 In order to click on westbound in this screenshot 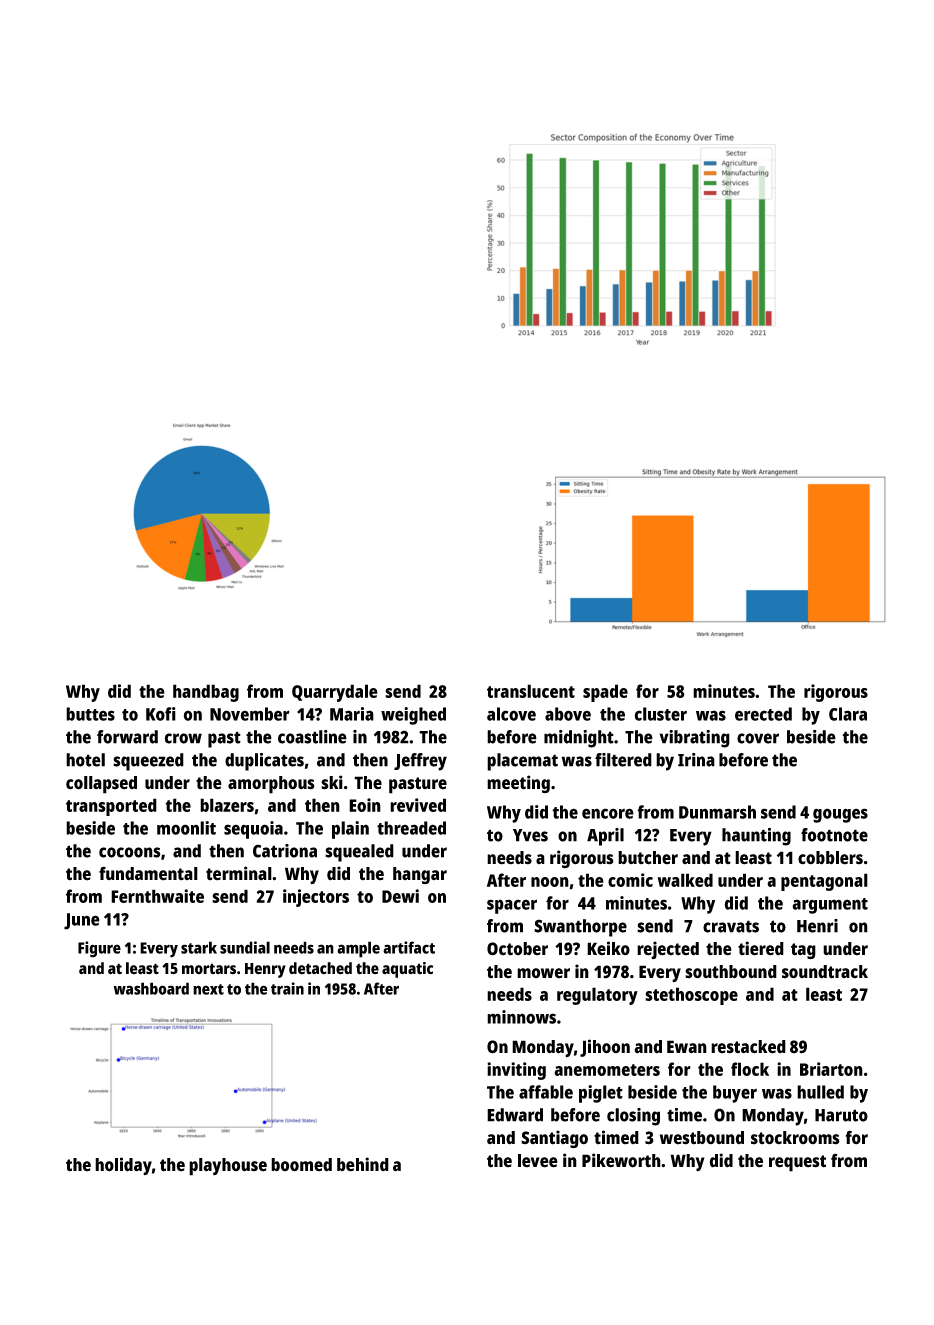, I will do `click(702, 1138)`.
